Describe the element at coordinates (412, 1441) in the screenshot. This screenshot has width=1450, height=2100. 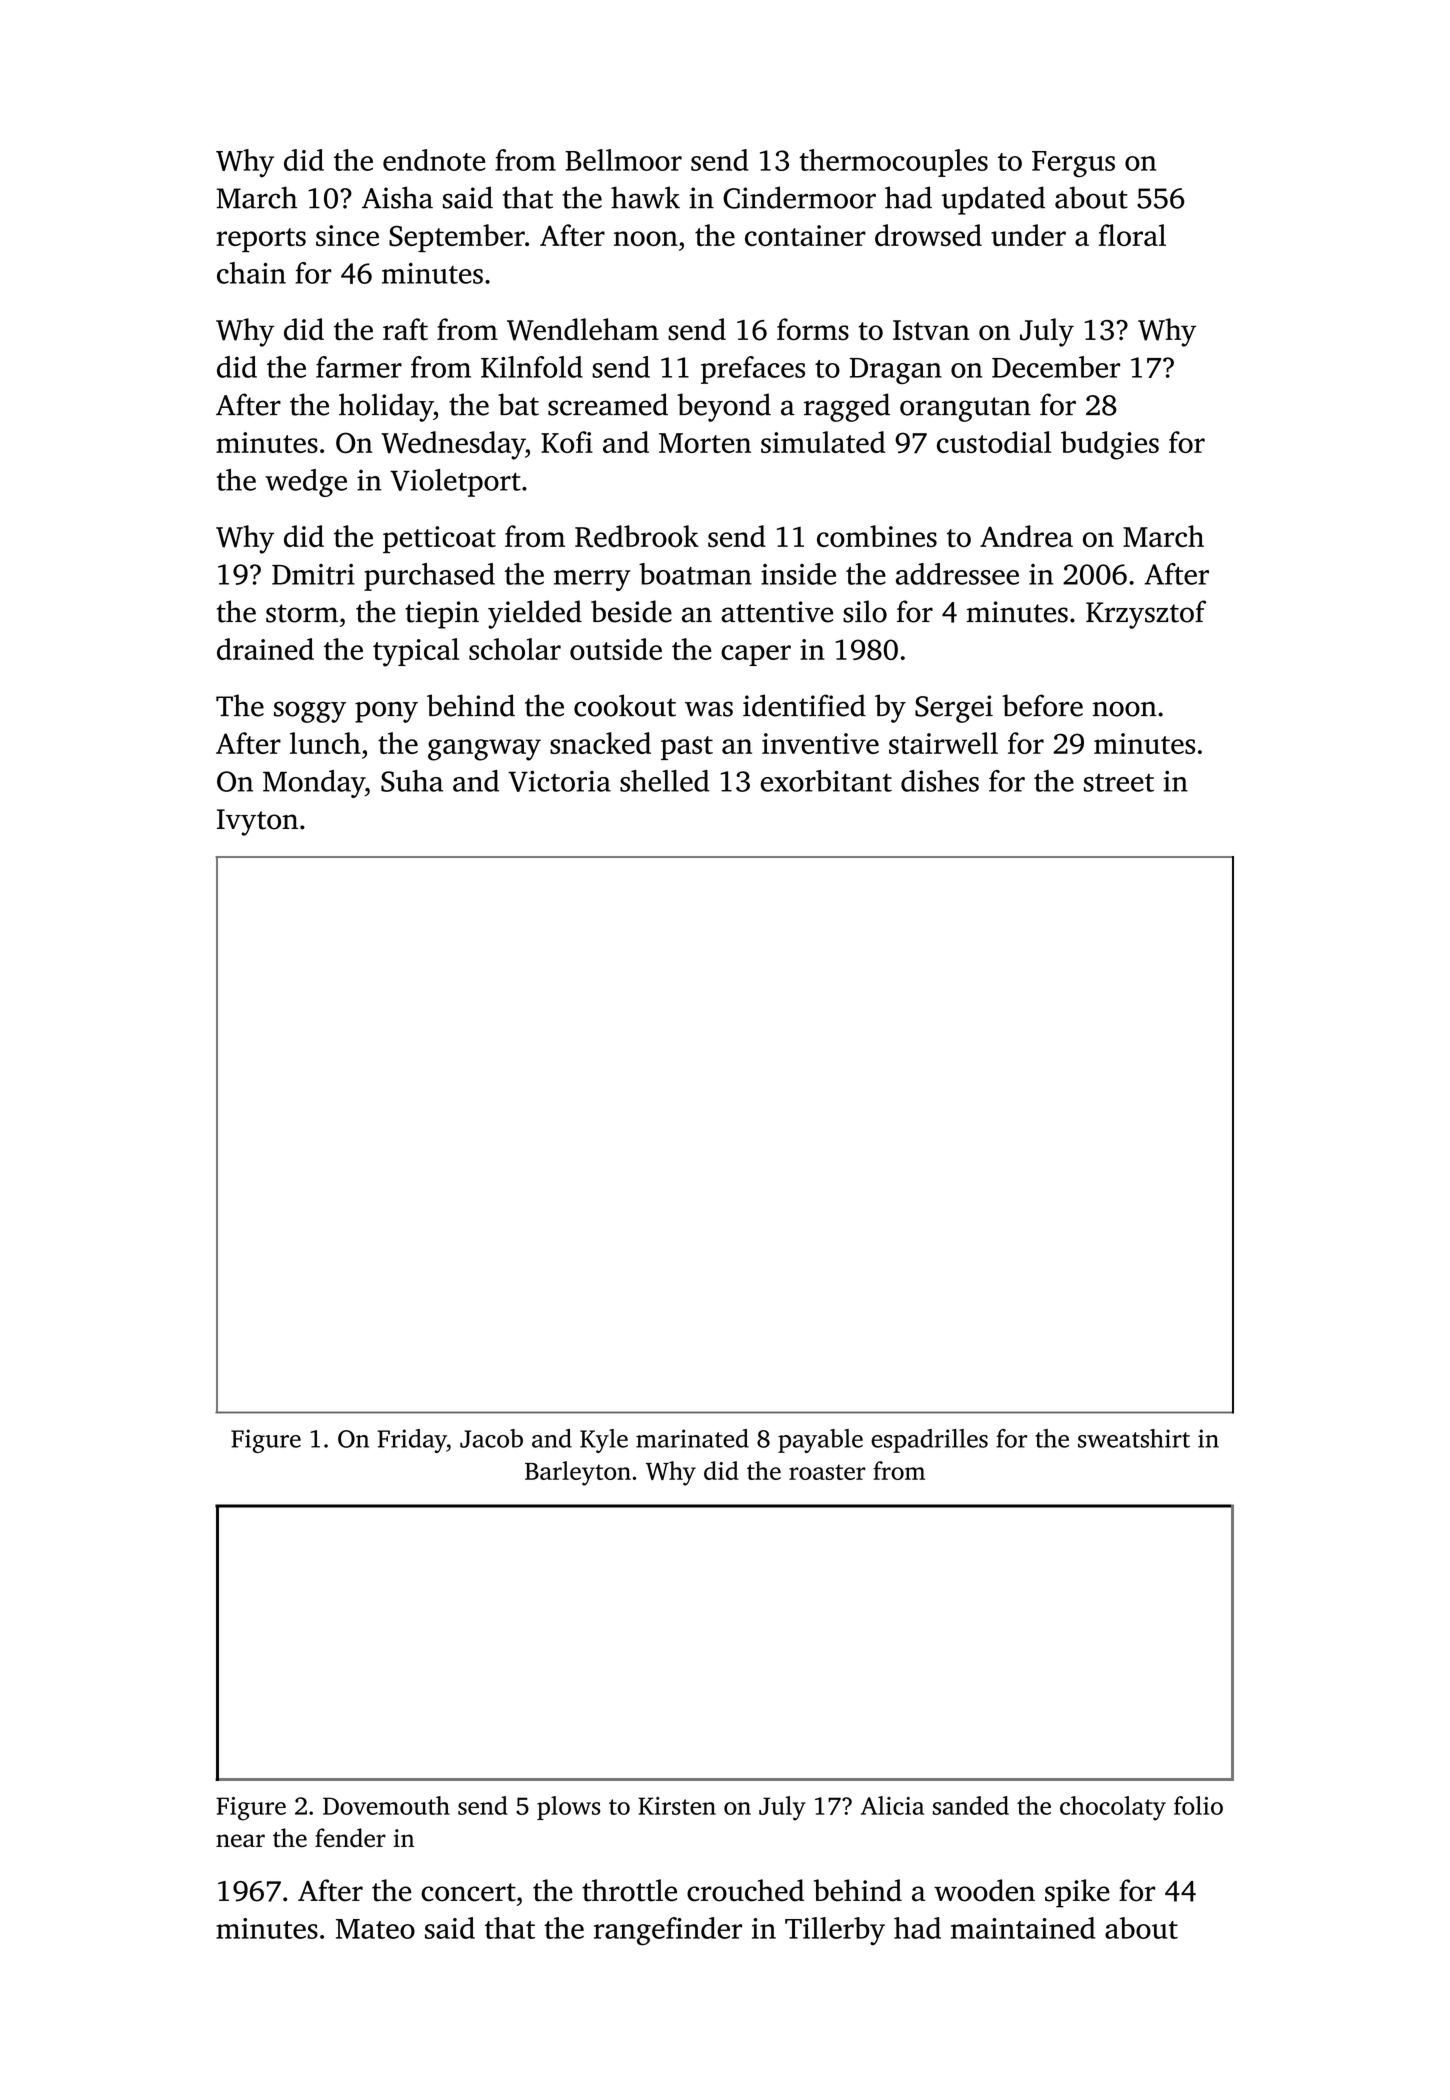
I see `Friday` at that location.
